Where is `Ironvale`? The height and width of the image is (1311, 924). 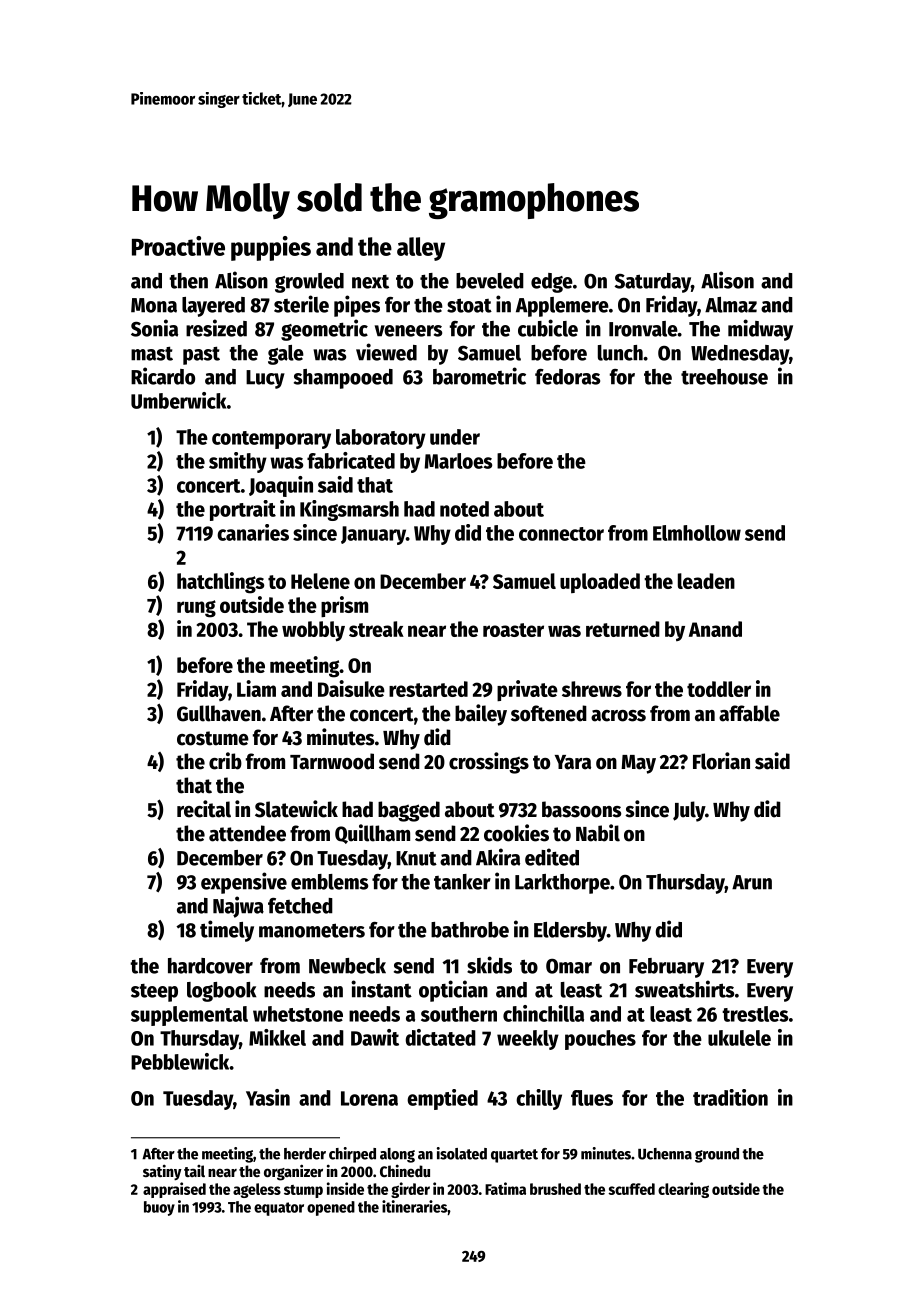 Ironvale is located at coordinates (643, 329).
